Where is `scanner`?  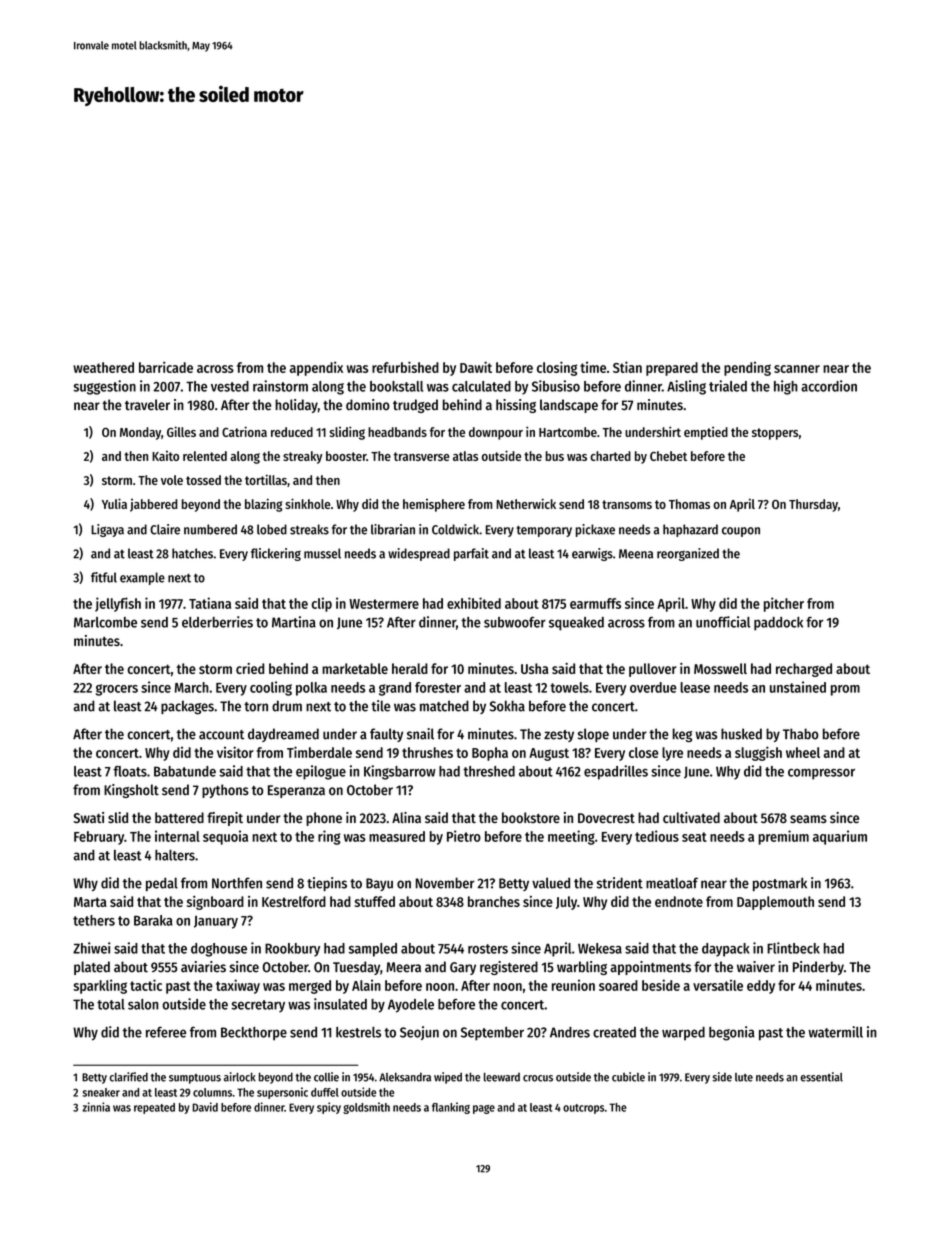
scanner is located at coordinates (797, 369).
